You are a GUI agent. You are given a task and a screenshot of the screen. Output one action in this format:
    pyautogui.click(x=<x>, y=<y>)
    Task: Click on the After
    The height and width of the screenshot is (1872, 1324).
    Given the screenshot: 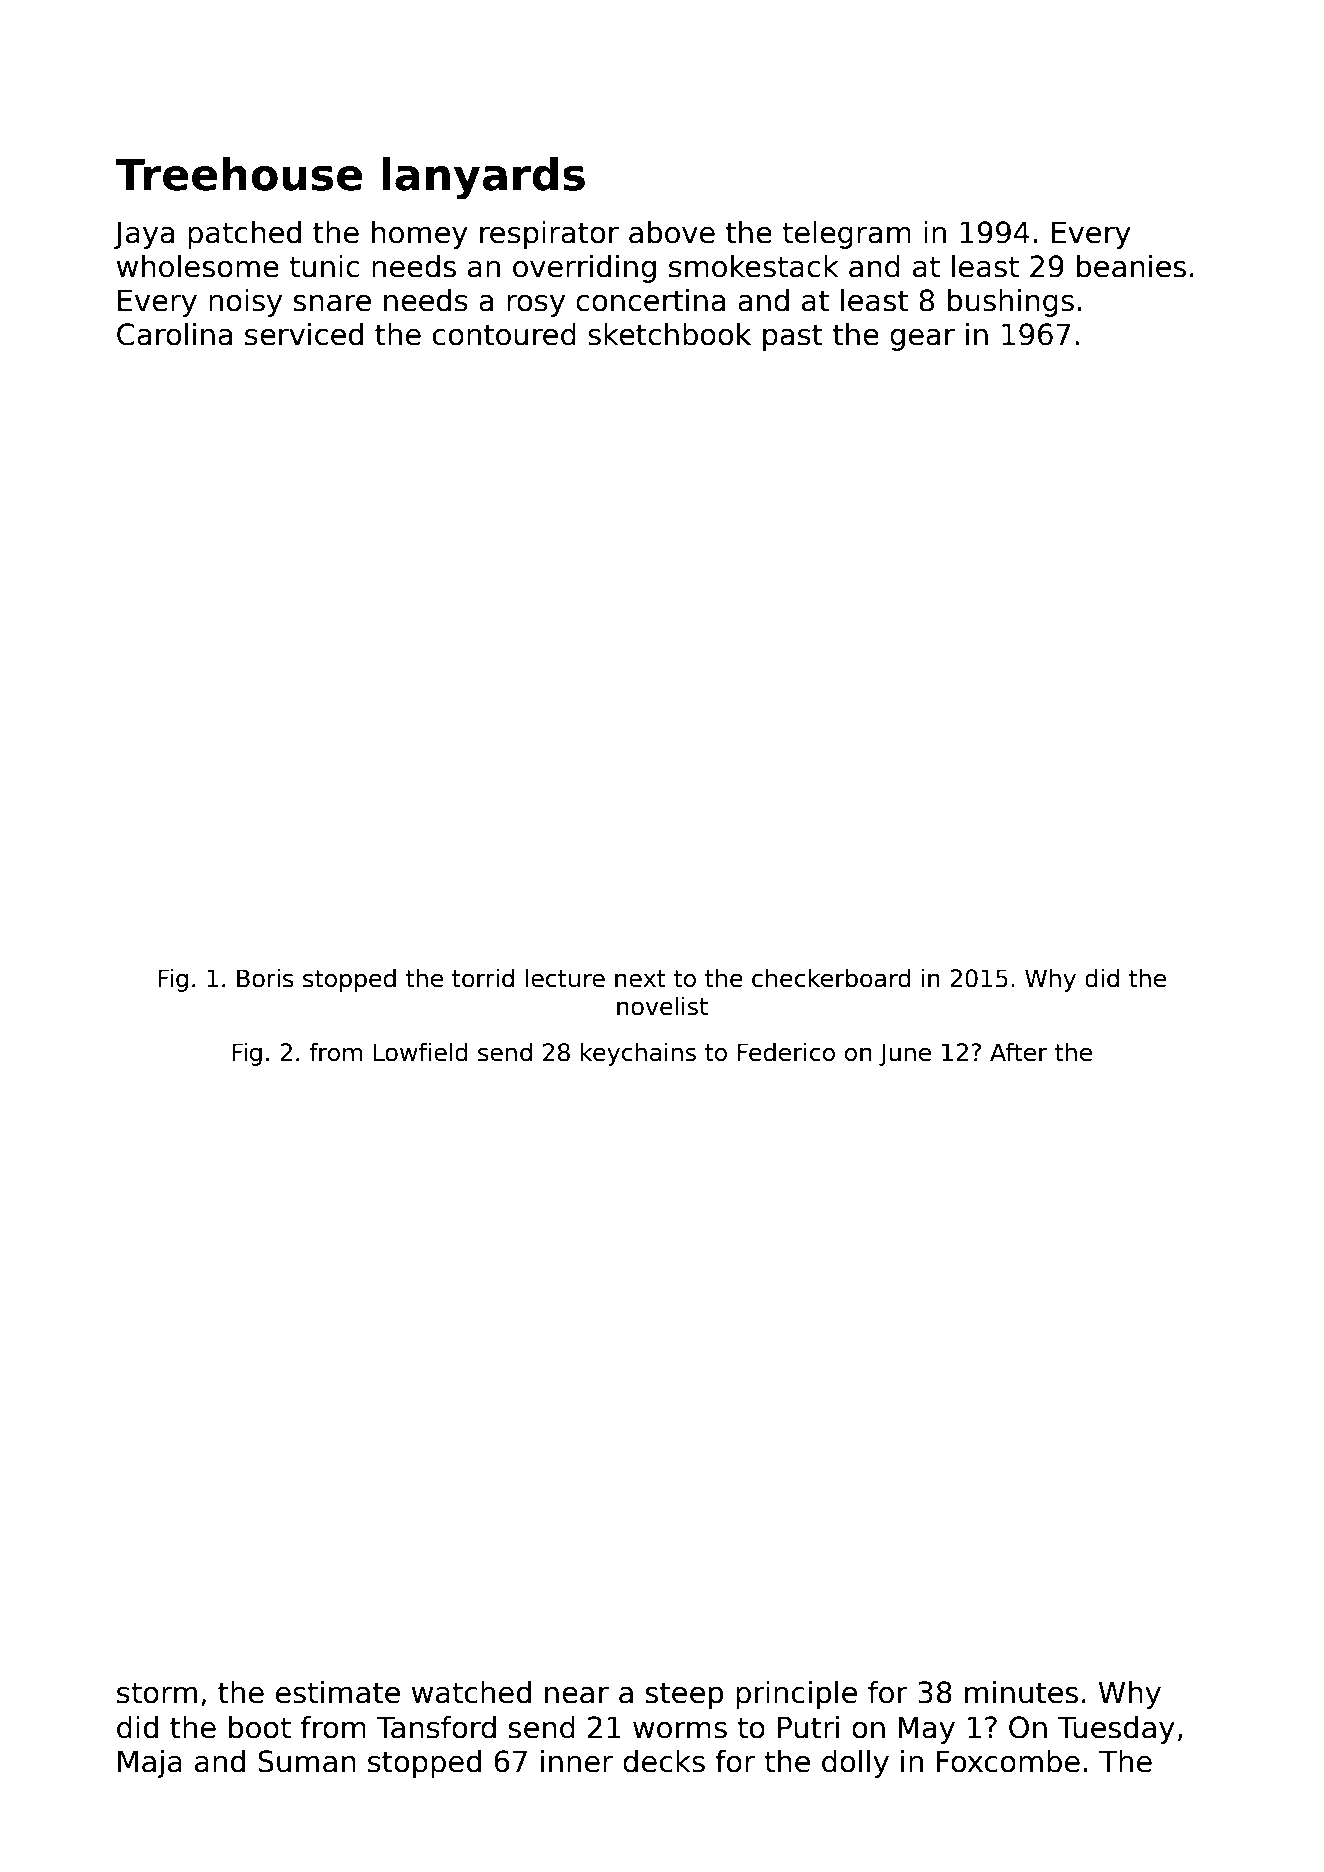 What is the action you would take?
    pyautogui.click(x=1018, y=1052)
